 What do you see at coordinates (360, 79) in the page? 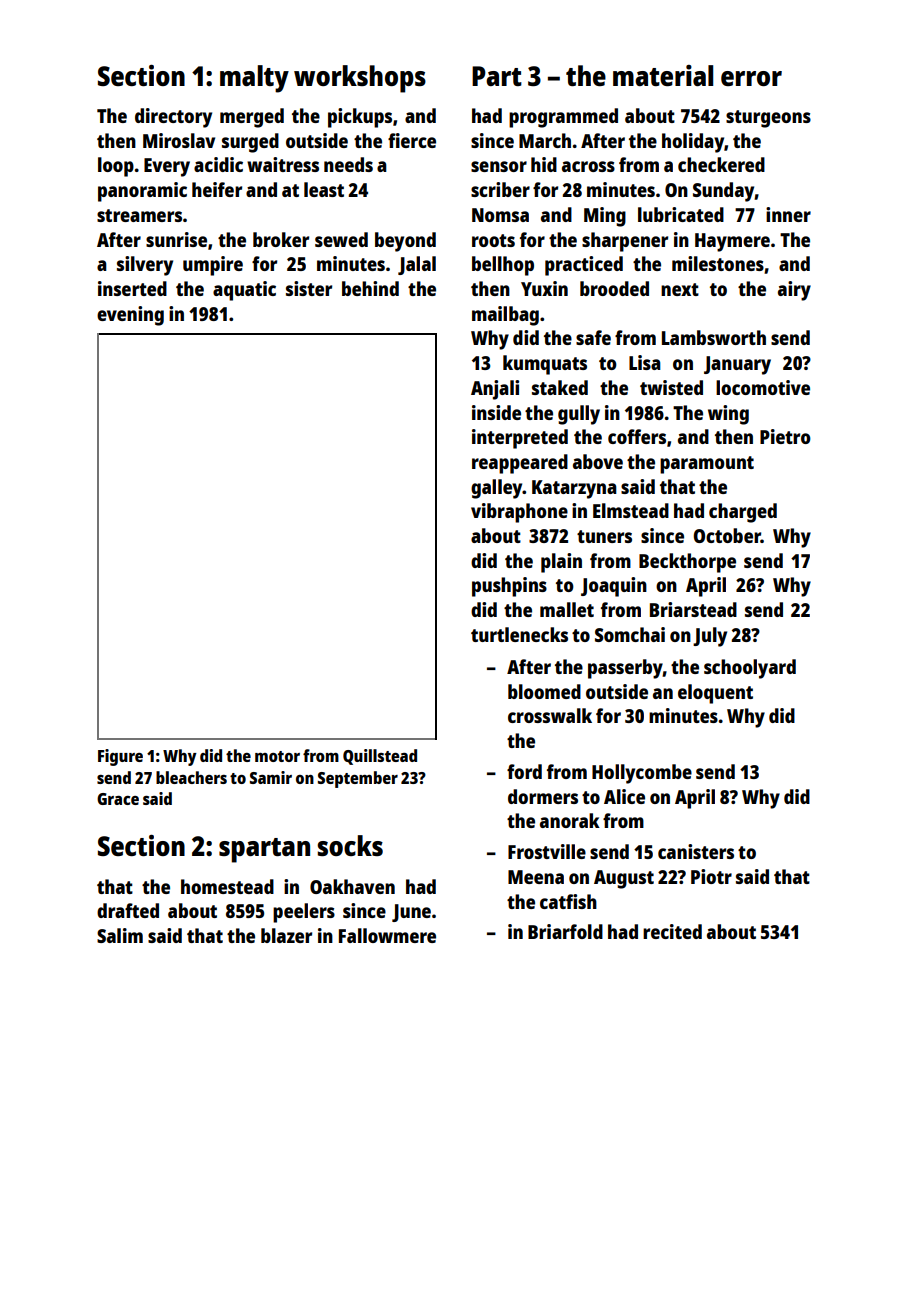
I see `workshops` at bounding box center [360, 79].
